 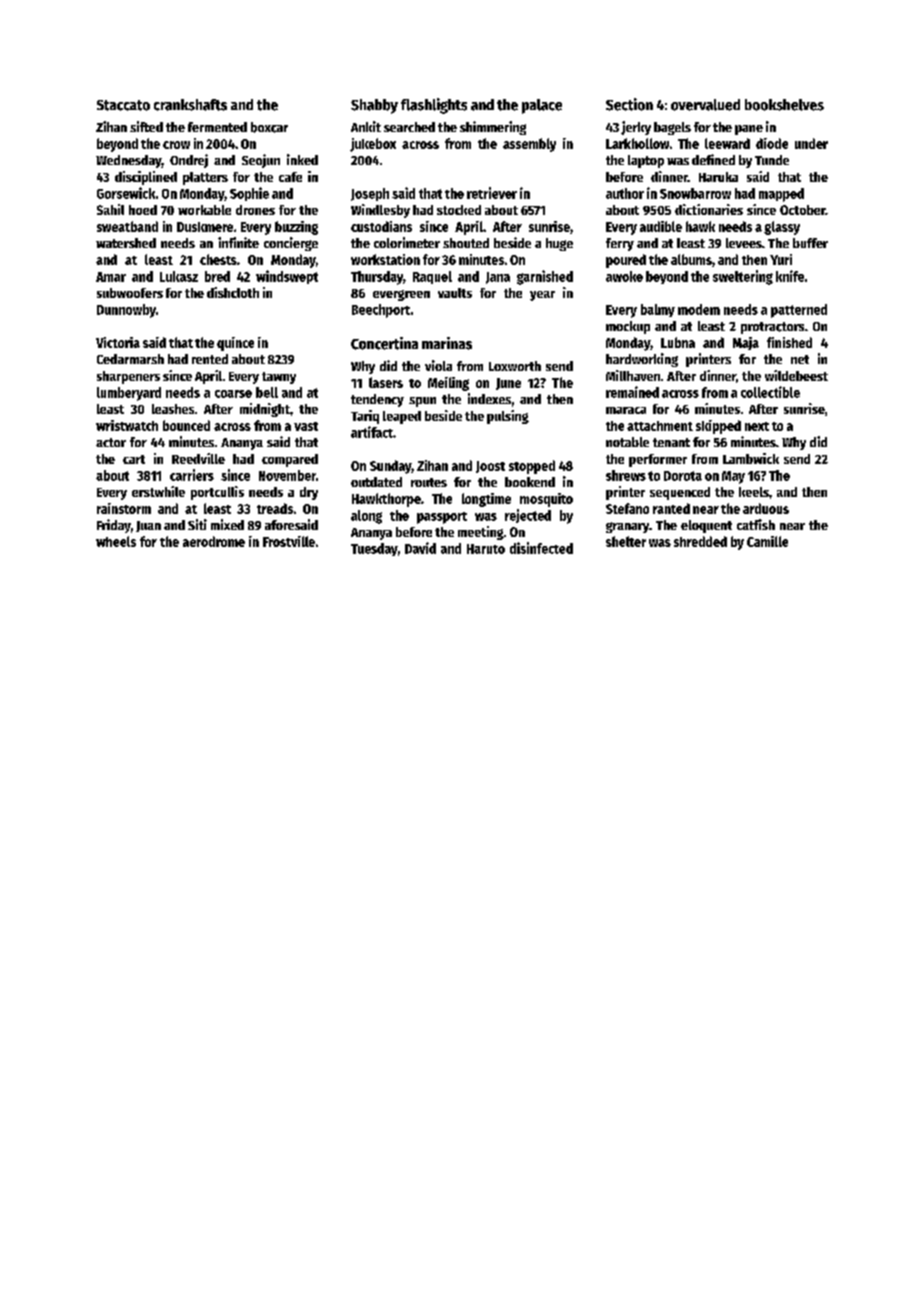 What do you see at coordinates (126, 243) in the screenshot?
I see `watershed` at bounding box center [126, 243].
